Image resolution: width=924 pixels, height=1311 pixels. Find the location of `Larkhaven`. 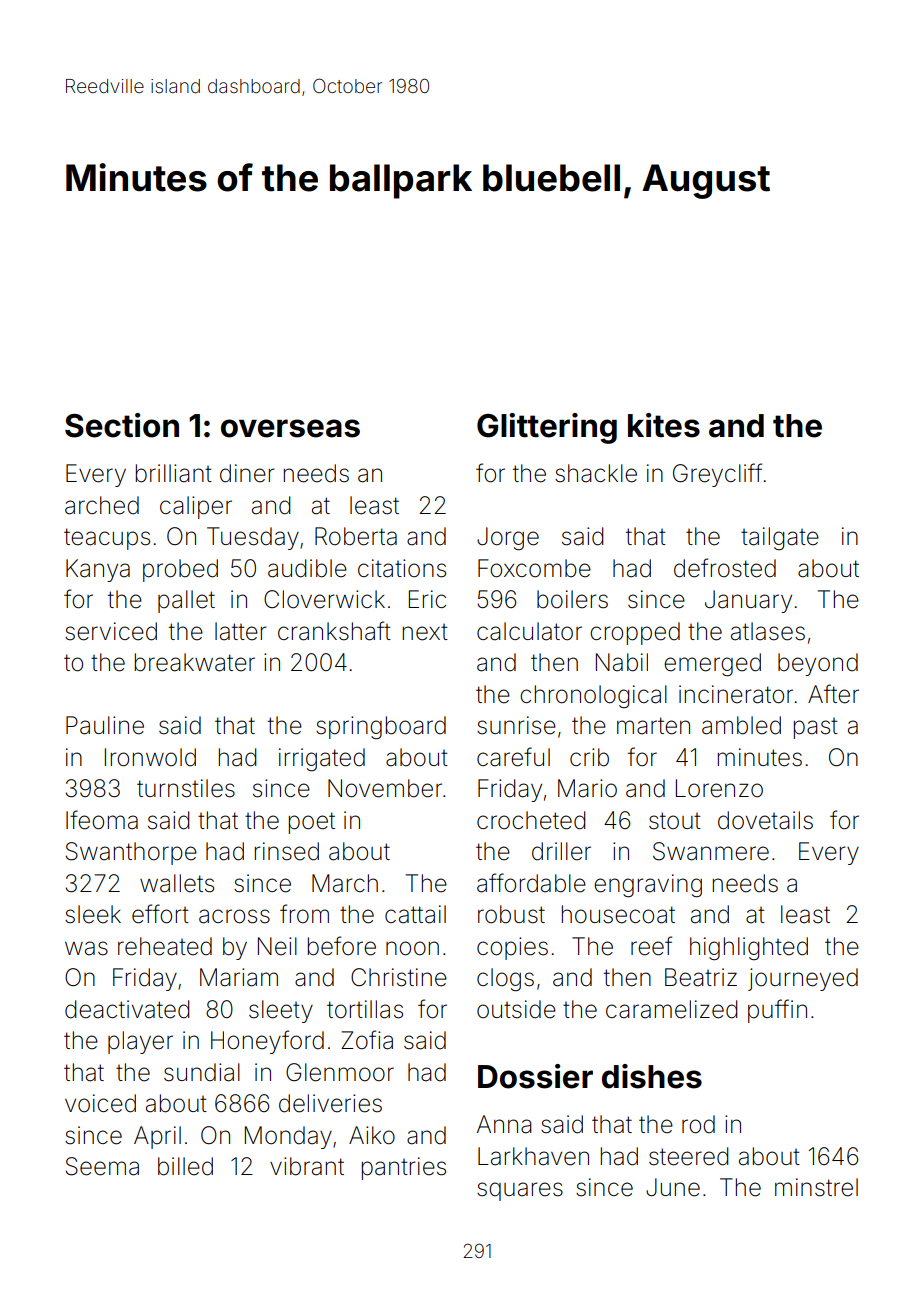

Larkhaven is located at coordinates (533, 1156).
